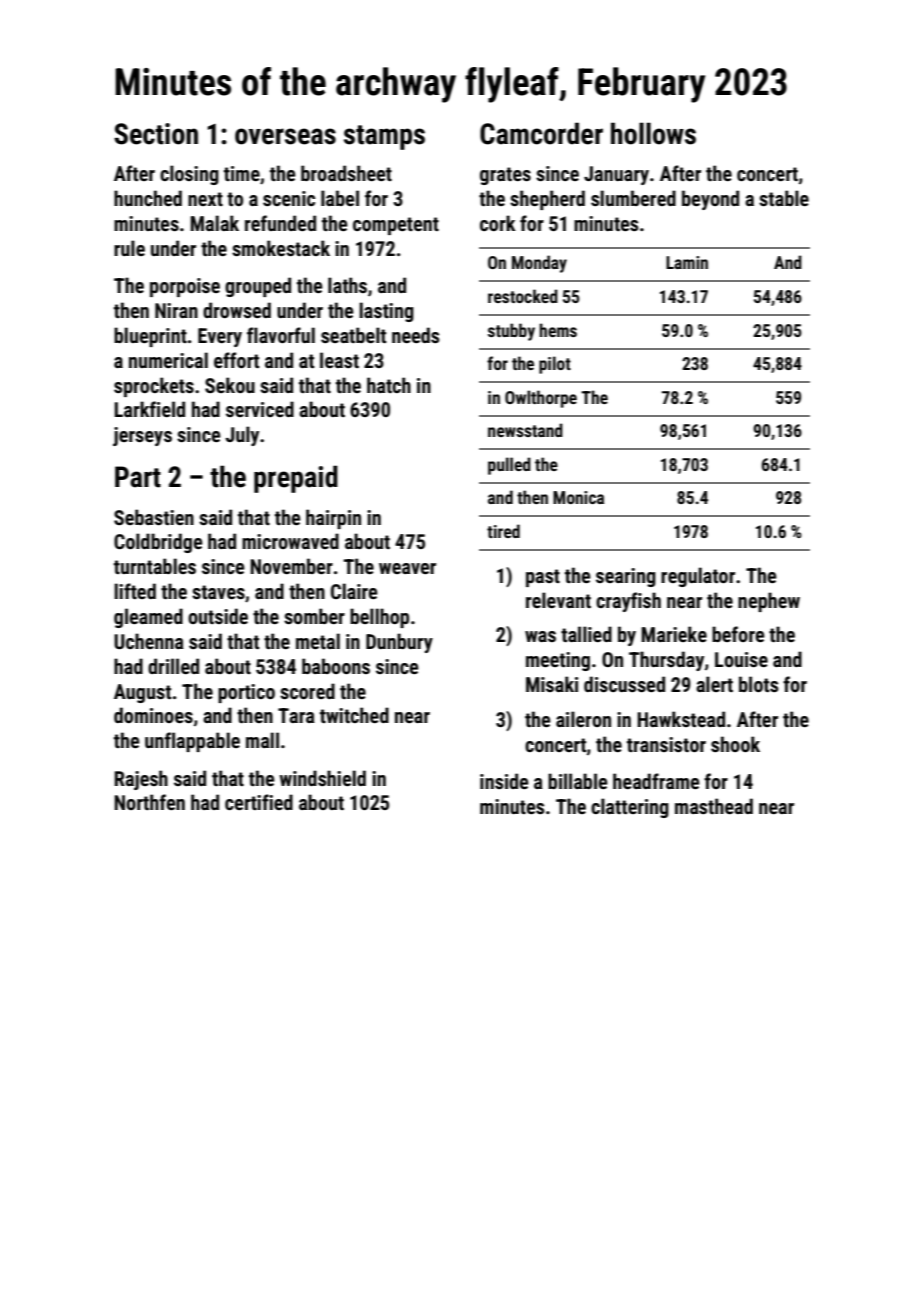  Describe the element at coordinates (769, 602) in the screenshot. I see `nephew` at that location.
